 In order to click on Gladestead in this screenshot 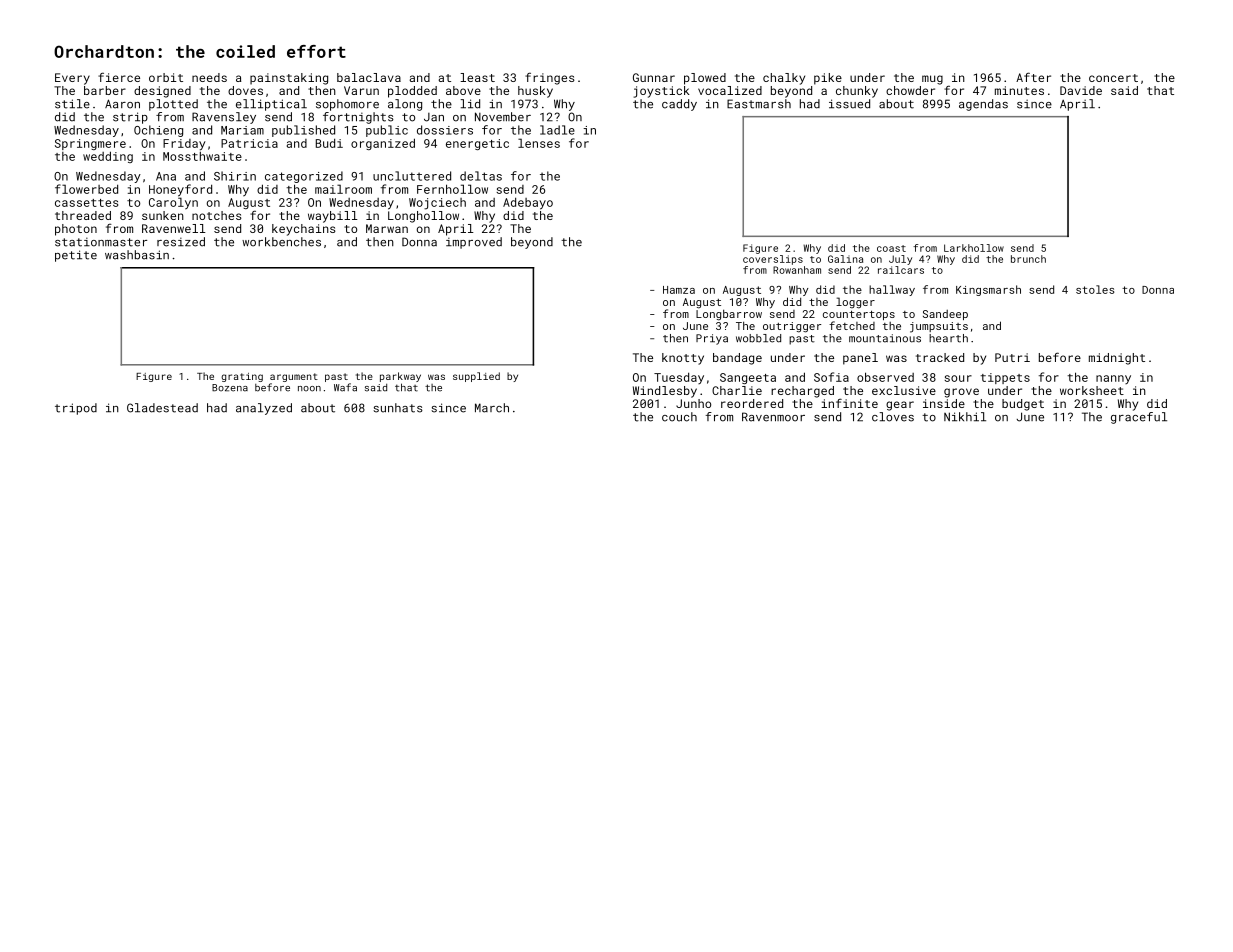, I will do `click(162, 408)`.
